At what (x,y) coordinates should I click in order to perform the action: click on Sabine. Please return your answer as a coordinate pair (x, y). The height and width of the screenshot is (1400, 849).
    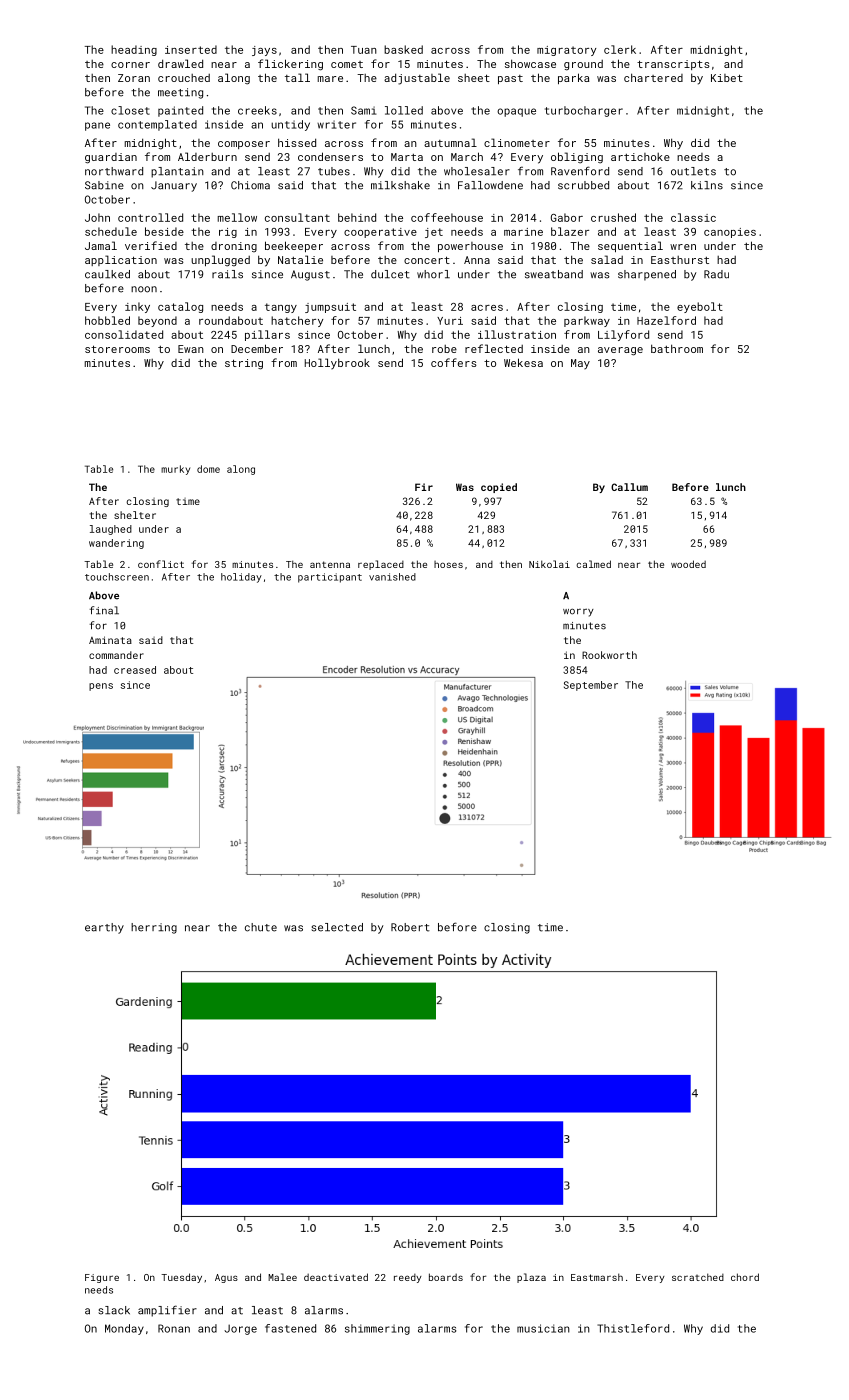
    Looking at the image, I should click on (104, 185).
